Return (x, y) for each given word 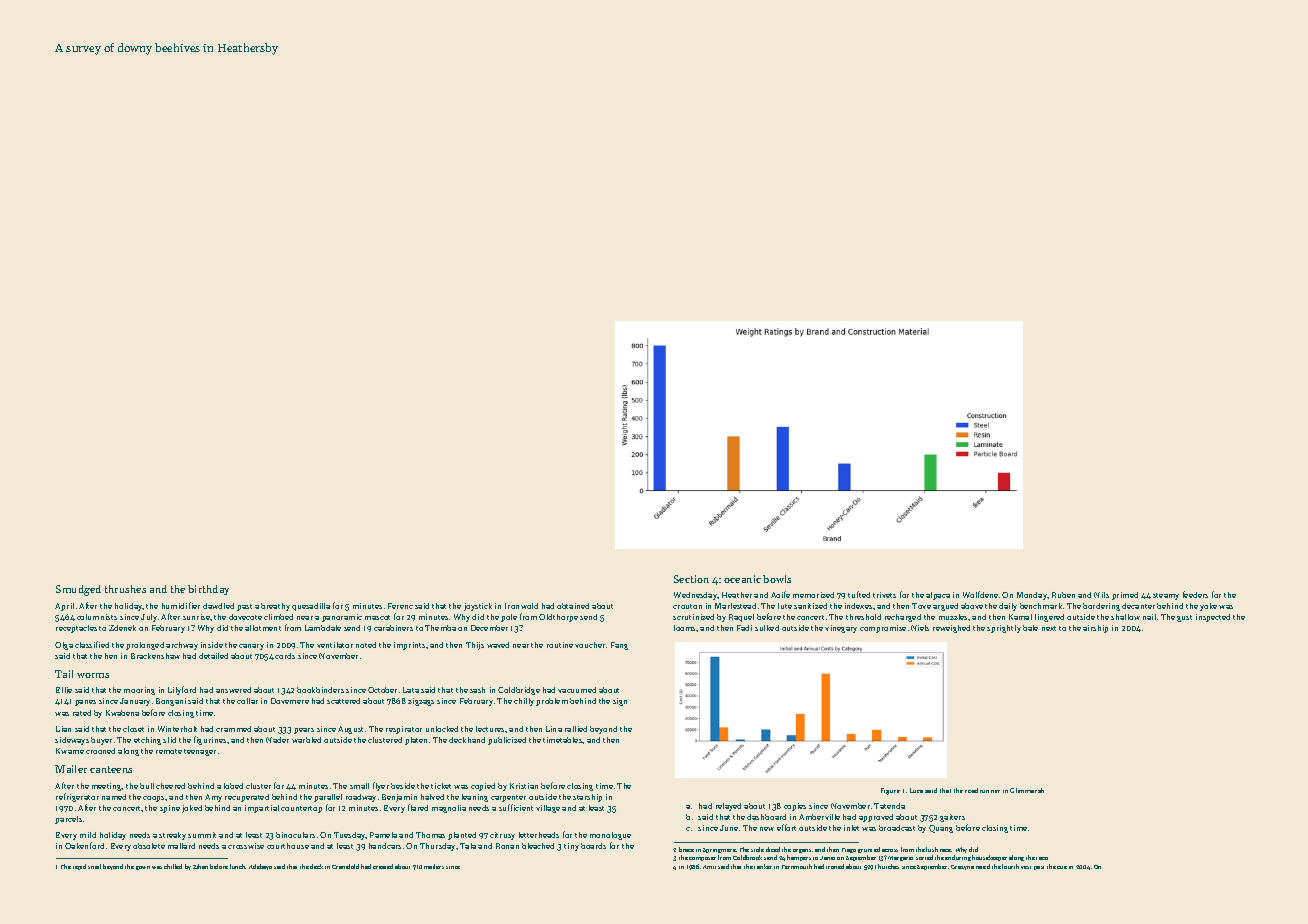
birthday (208, 590)
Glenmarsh (1027, 790)
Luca (916, 790)
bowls (777, 579)
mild (88, 835)
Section (691, 579)
